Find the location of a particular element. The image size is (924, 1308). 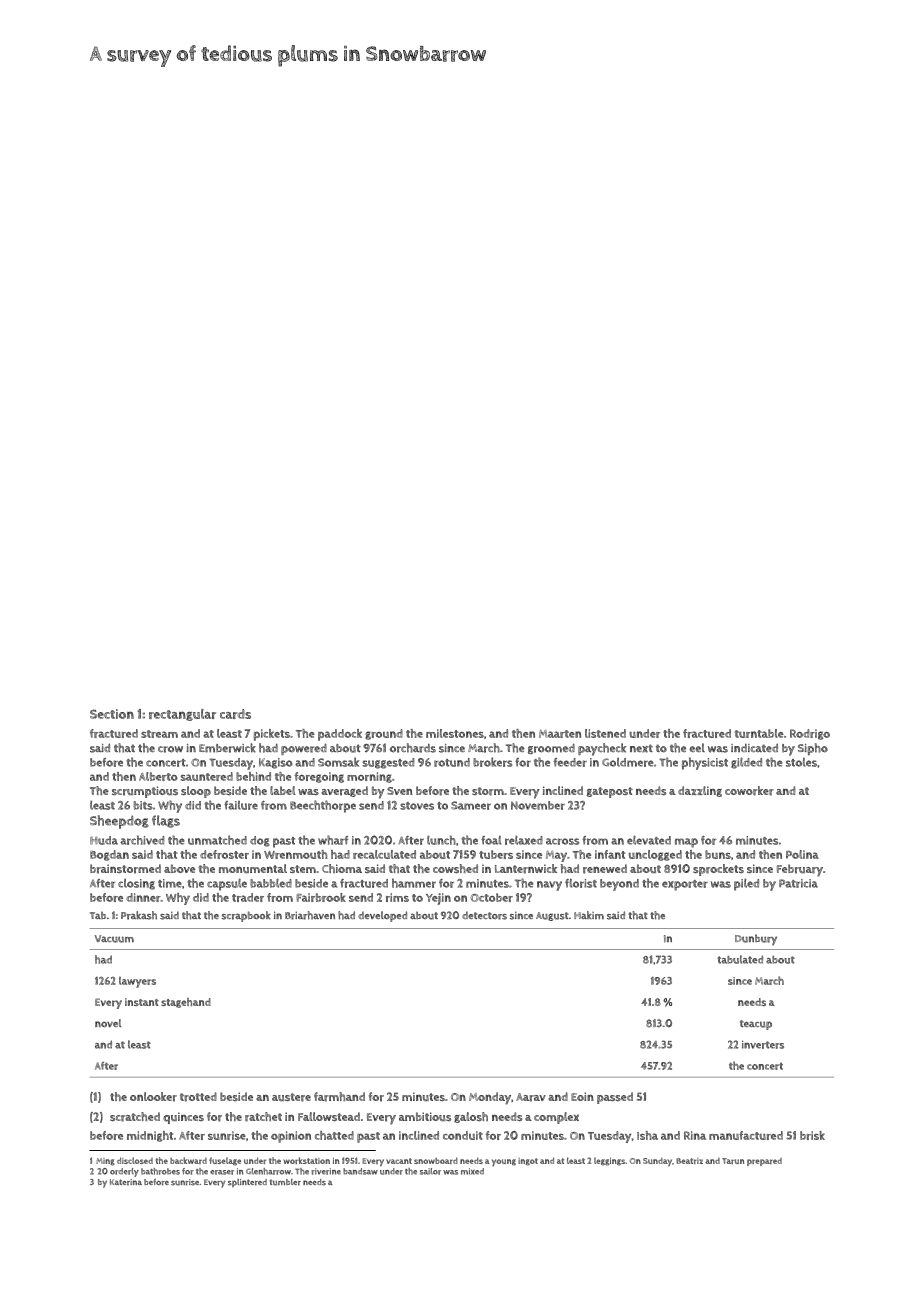

flags is located at coordinates (166, 821).
